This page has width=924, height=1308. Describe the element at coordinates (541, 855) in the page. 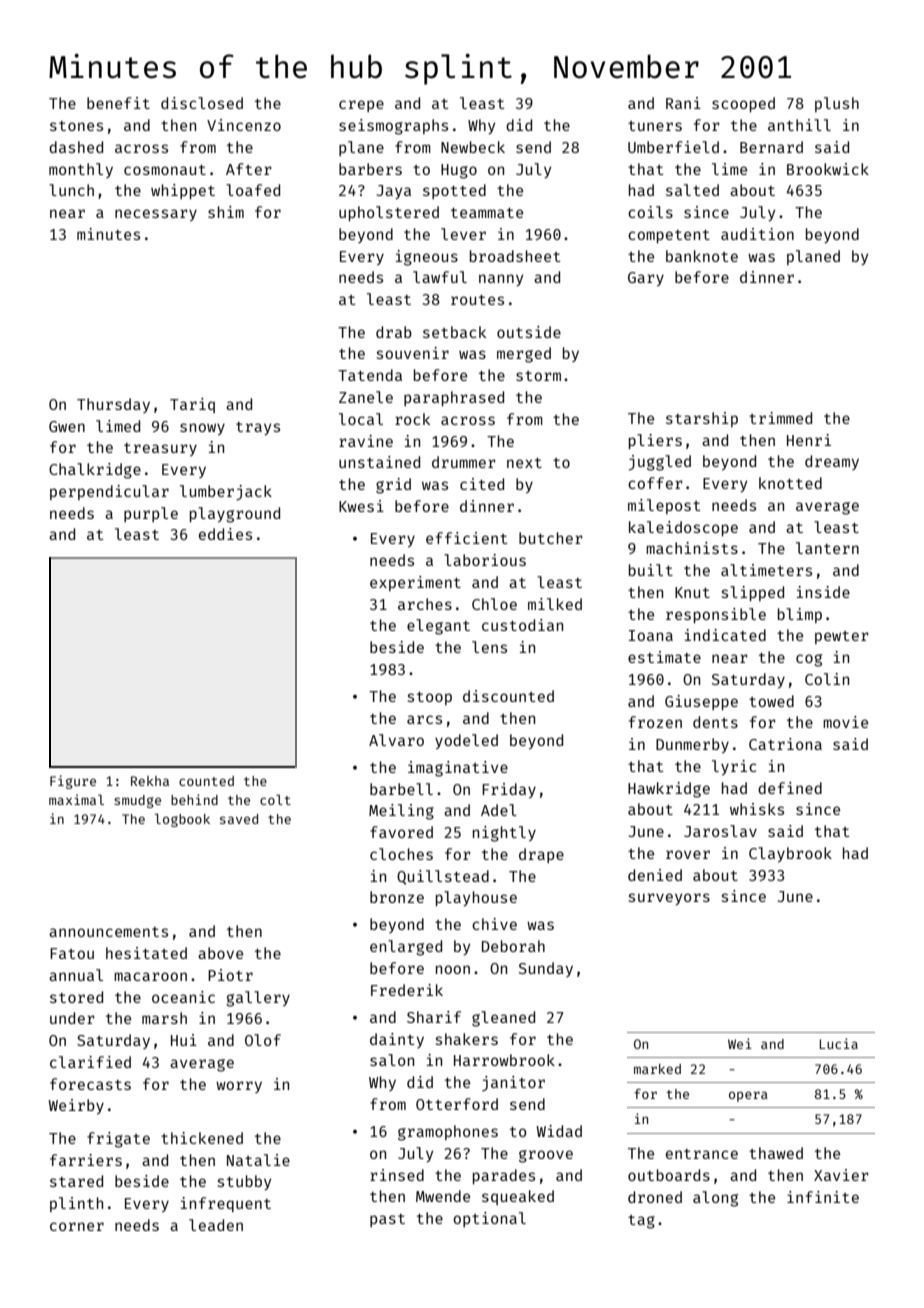

I see `drape` at that location.
